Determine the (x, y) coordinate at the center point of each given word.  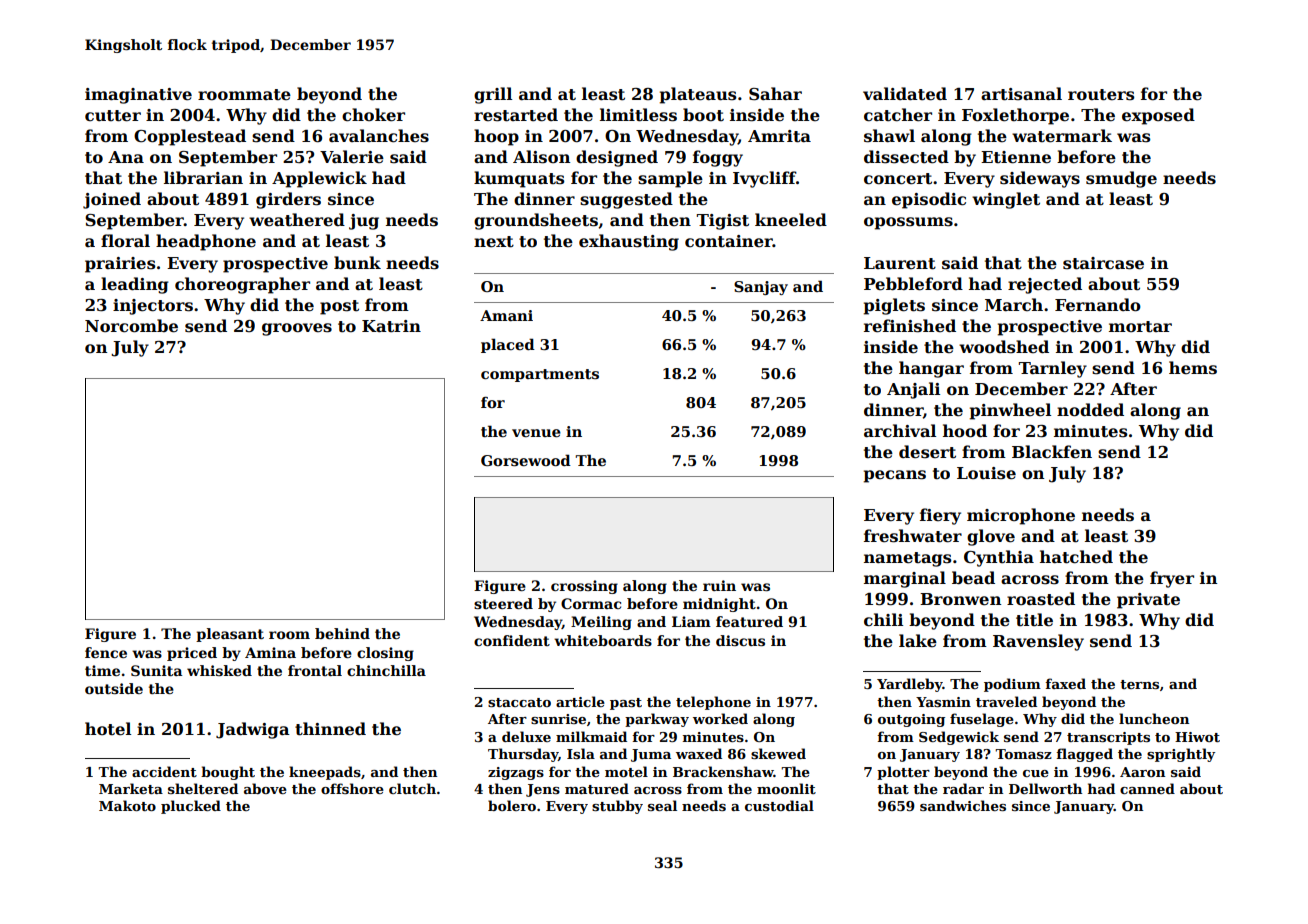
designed (617, 158)
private (1148, 601)
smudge (1121, 179)
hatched (1076, 557)
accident (164, 771)
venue (536, 433)
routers (1101, 95)
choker (373, 115)
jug (364, 222)
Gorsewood (526, 460)
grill (493, 95)
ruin (719, 585)
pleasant (230, 635)
